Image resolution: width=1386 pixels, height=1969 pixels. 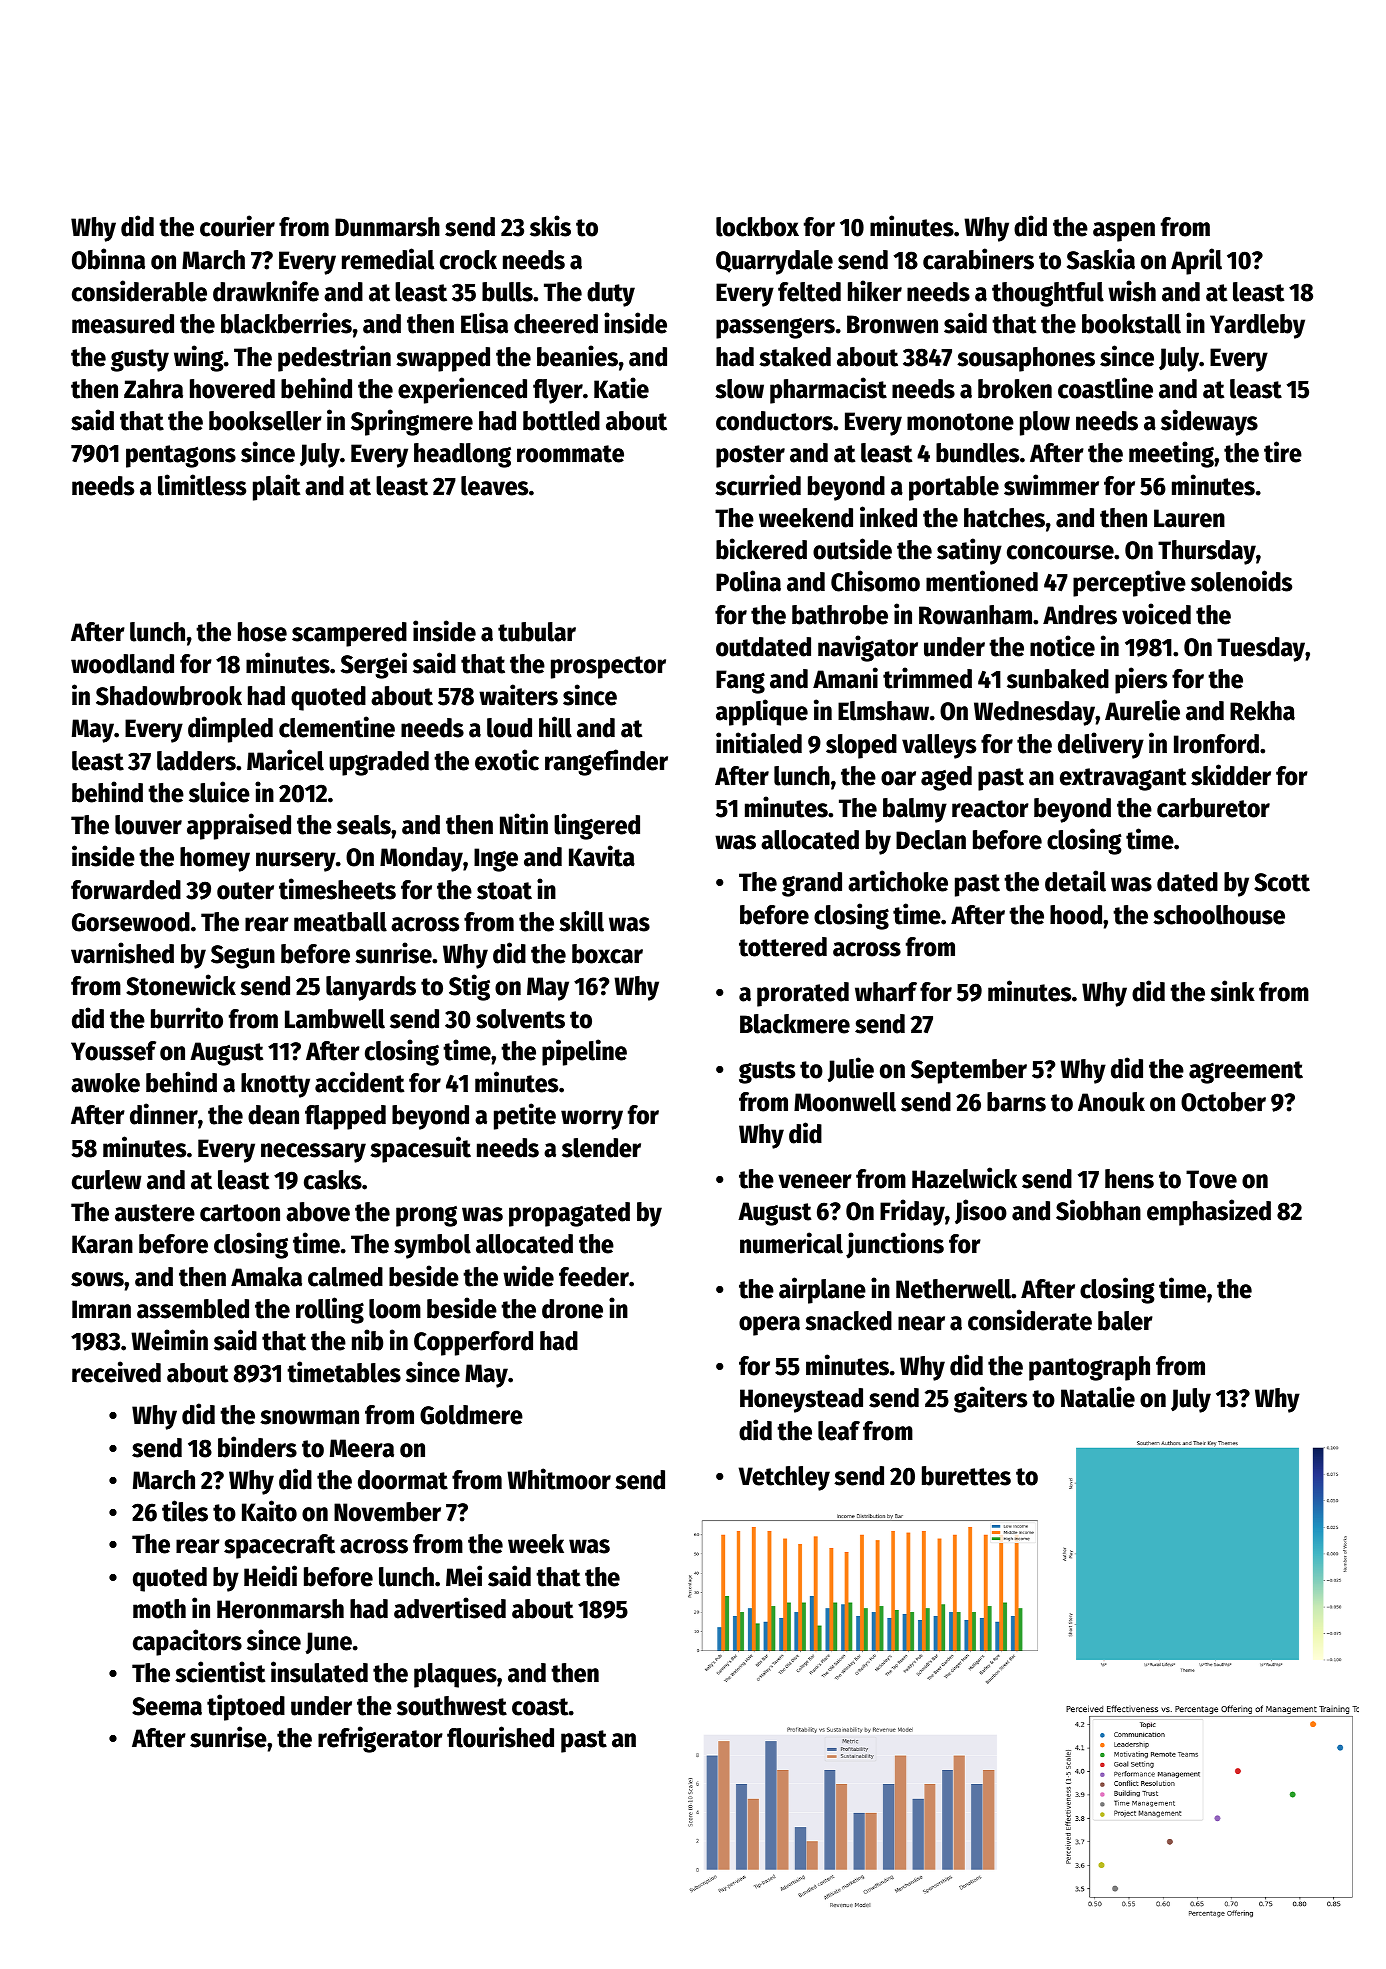 What do you see at coordinates (500, 1737) in the screenshot?
I see `flourished` at bounding box center [500, 1737].
